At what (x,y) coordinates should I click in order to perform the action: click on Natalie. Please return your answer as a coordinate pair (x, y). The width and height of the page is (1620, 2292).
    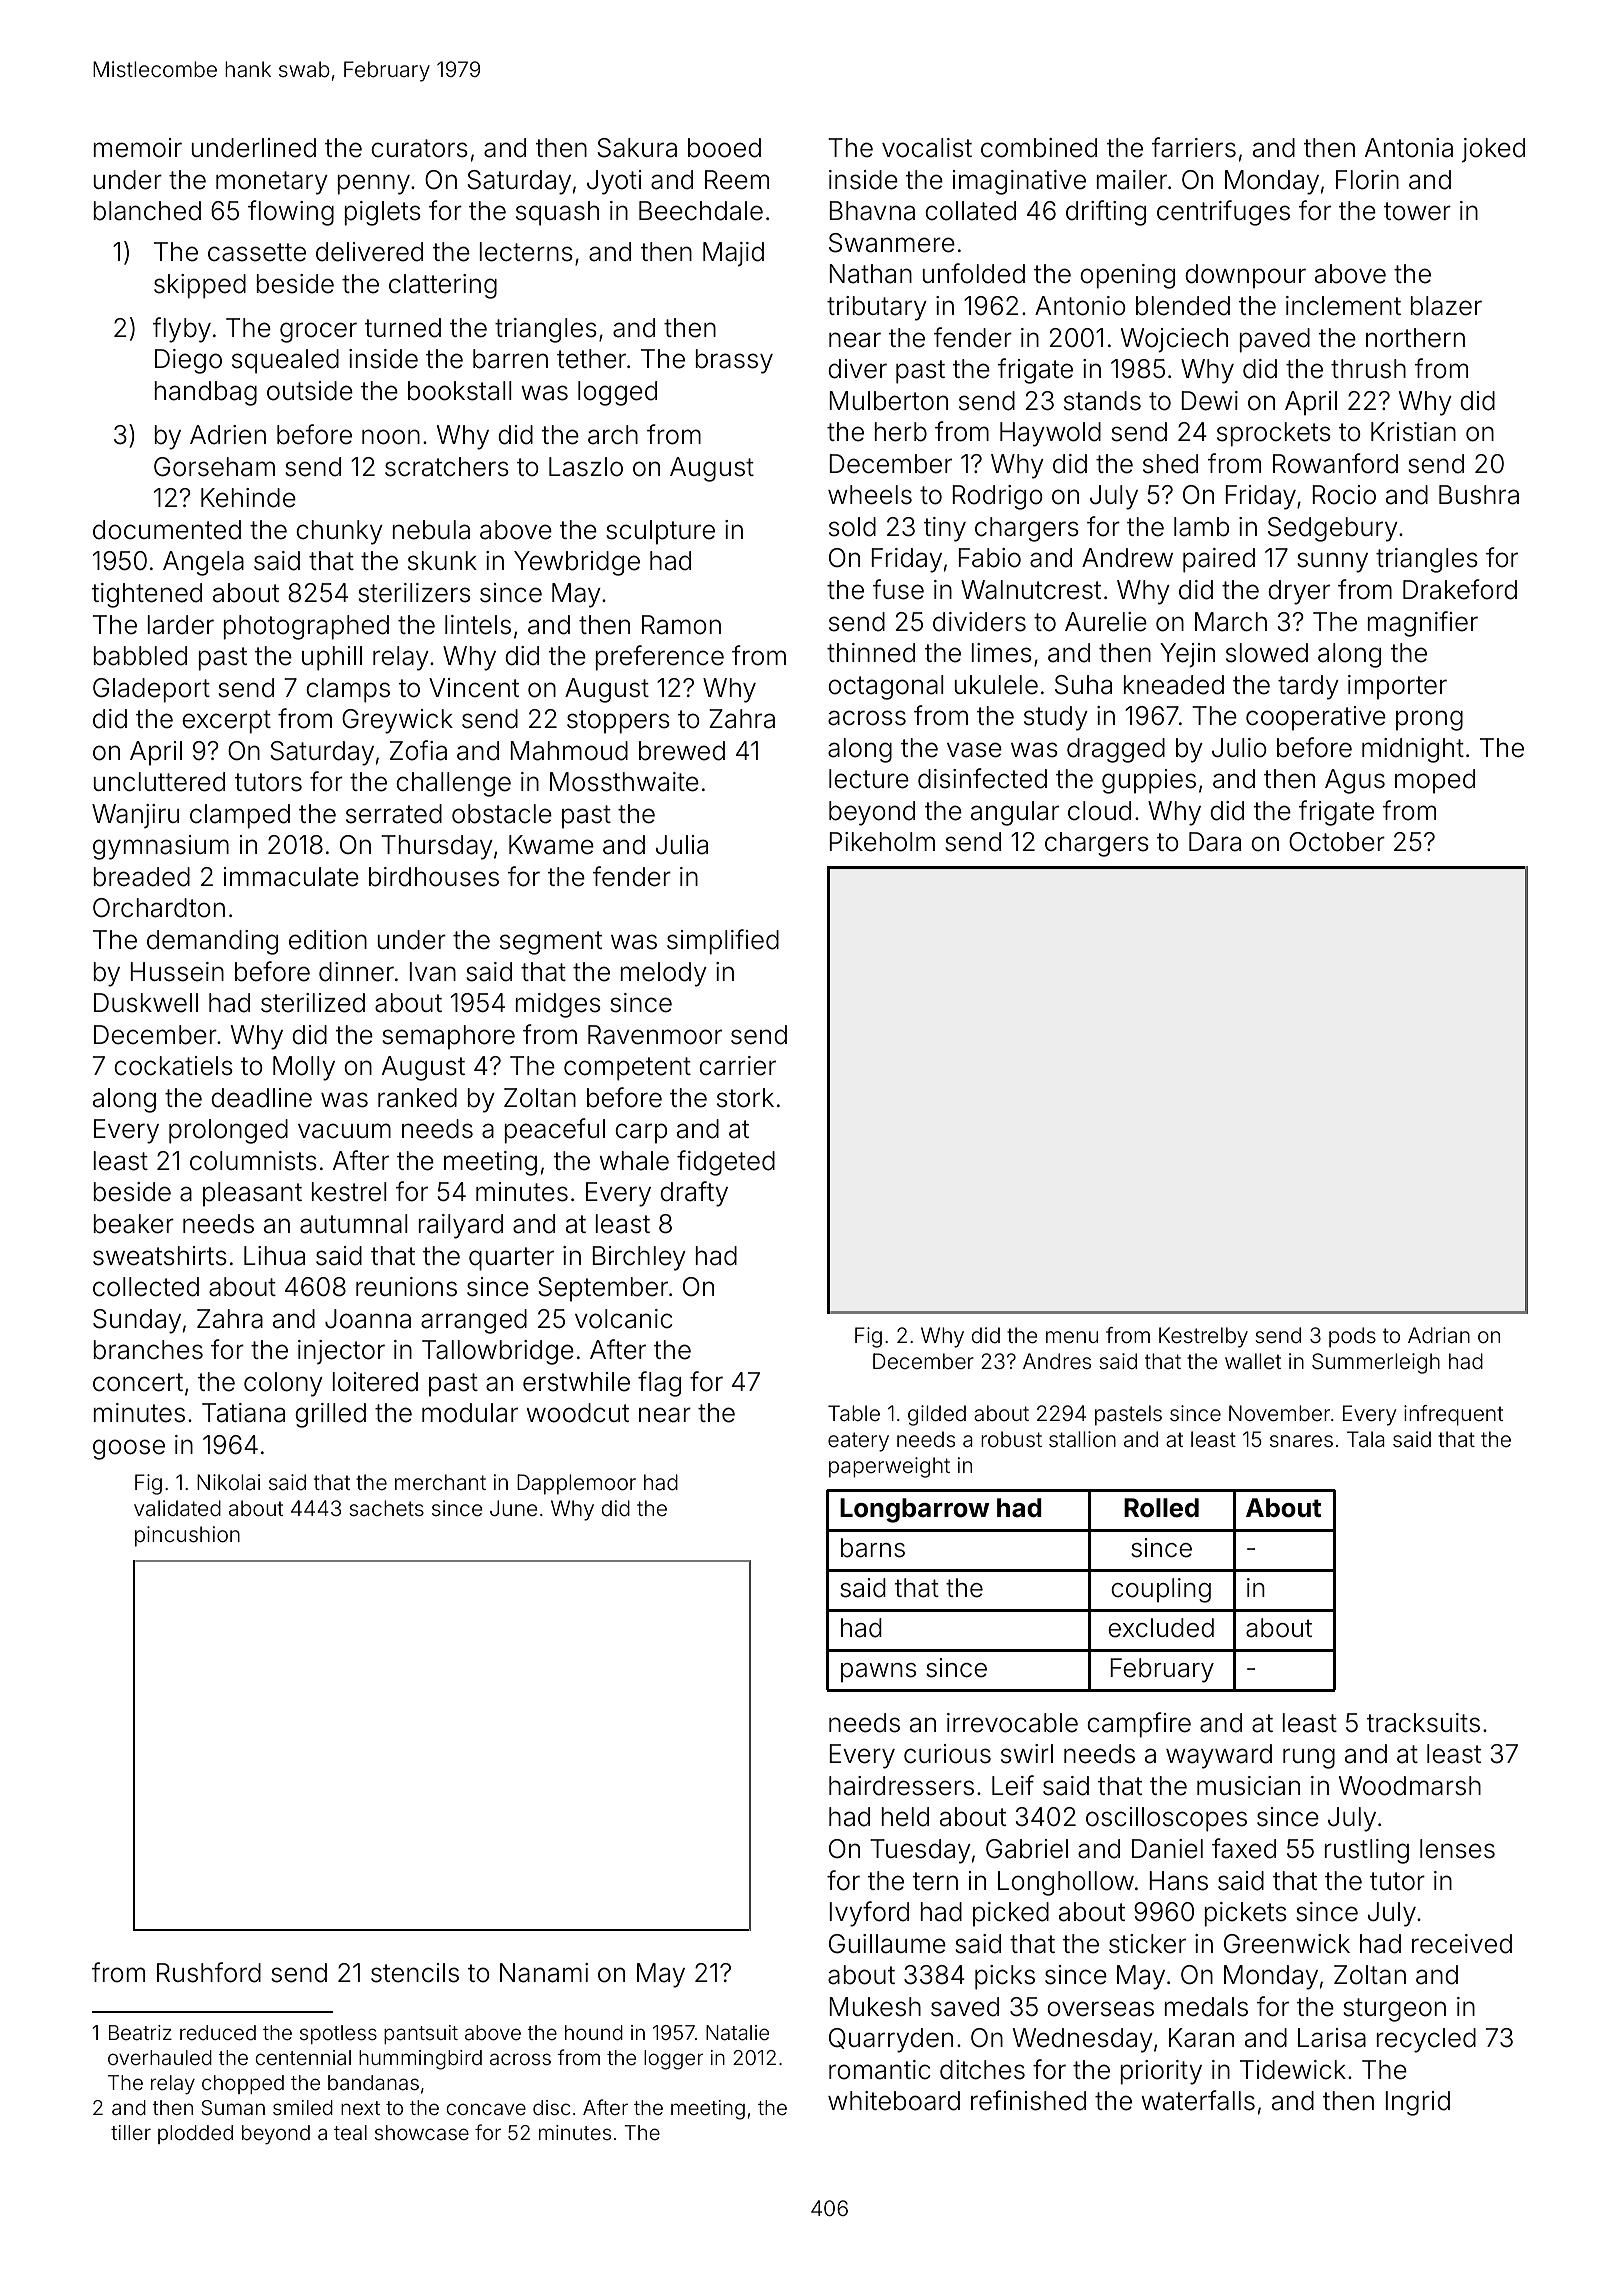
    Looking at the image, I should click on (737, 2032).
